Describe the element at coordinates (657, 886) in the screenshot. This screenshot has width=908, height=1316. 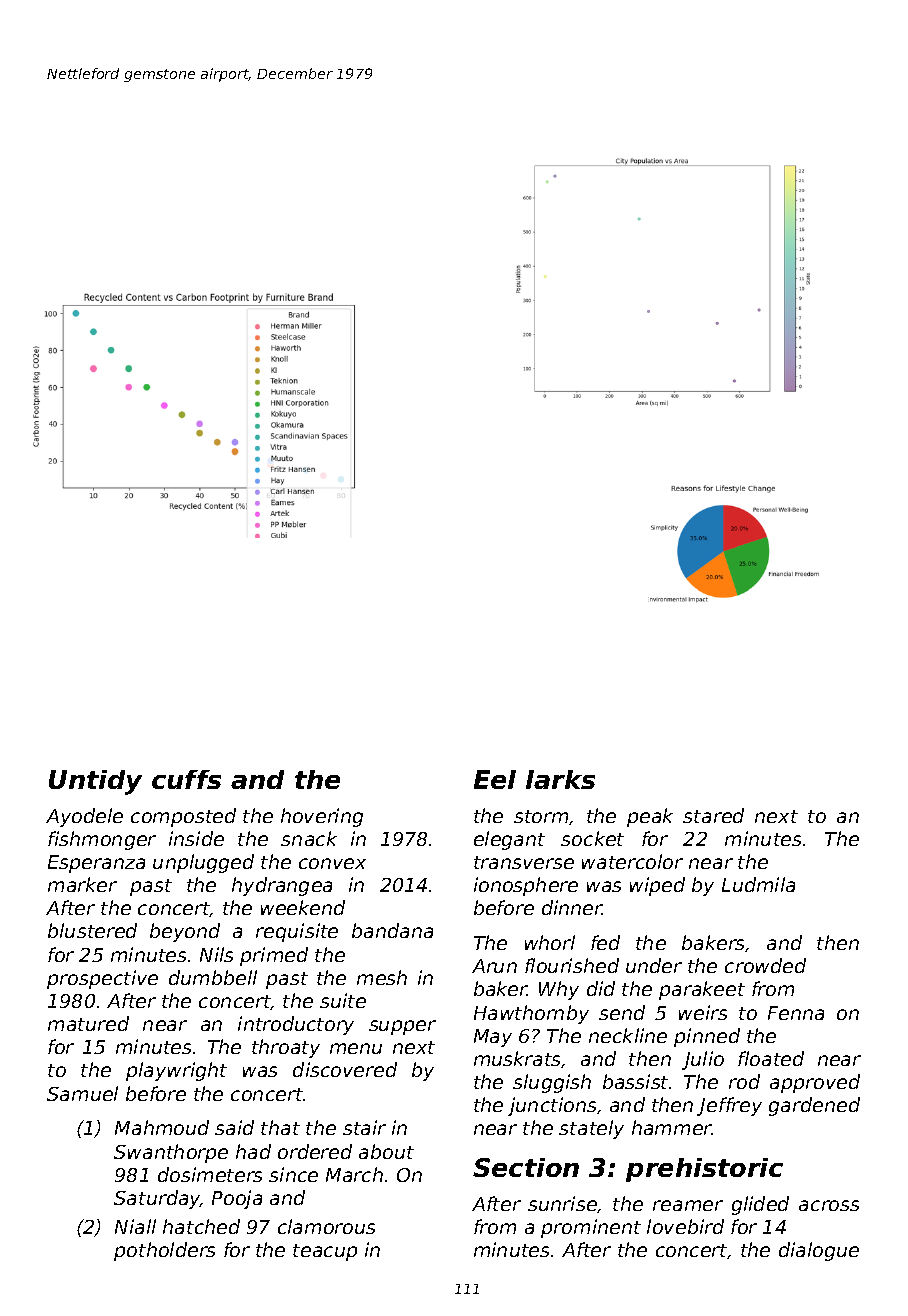
I see `wiped` at that location.
